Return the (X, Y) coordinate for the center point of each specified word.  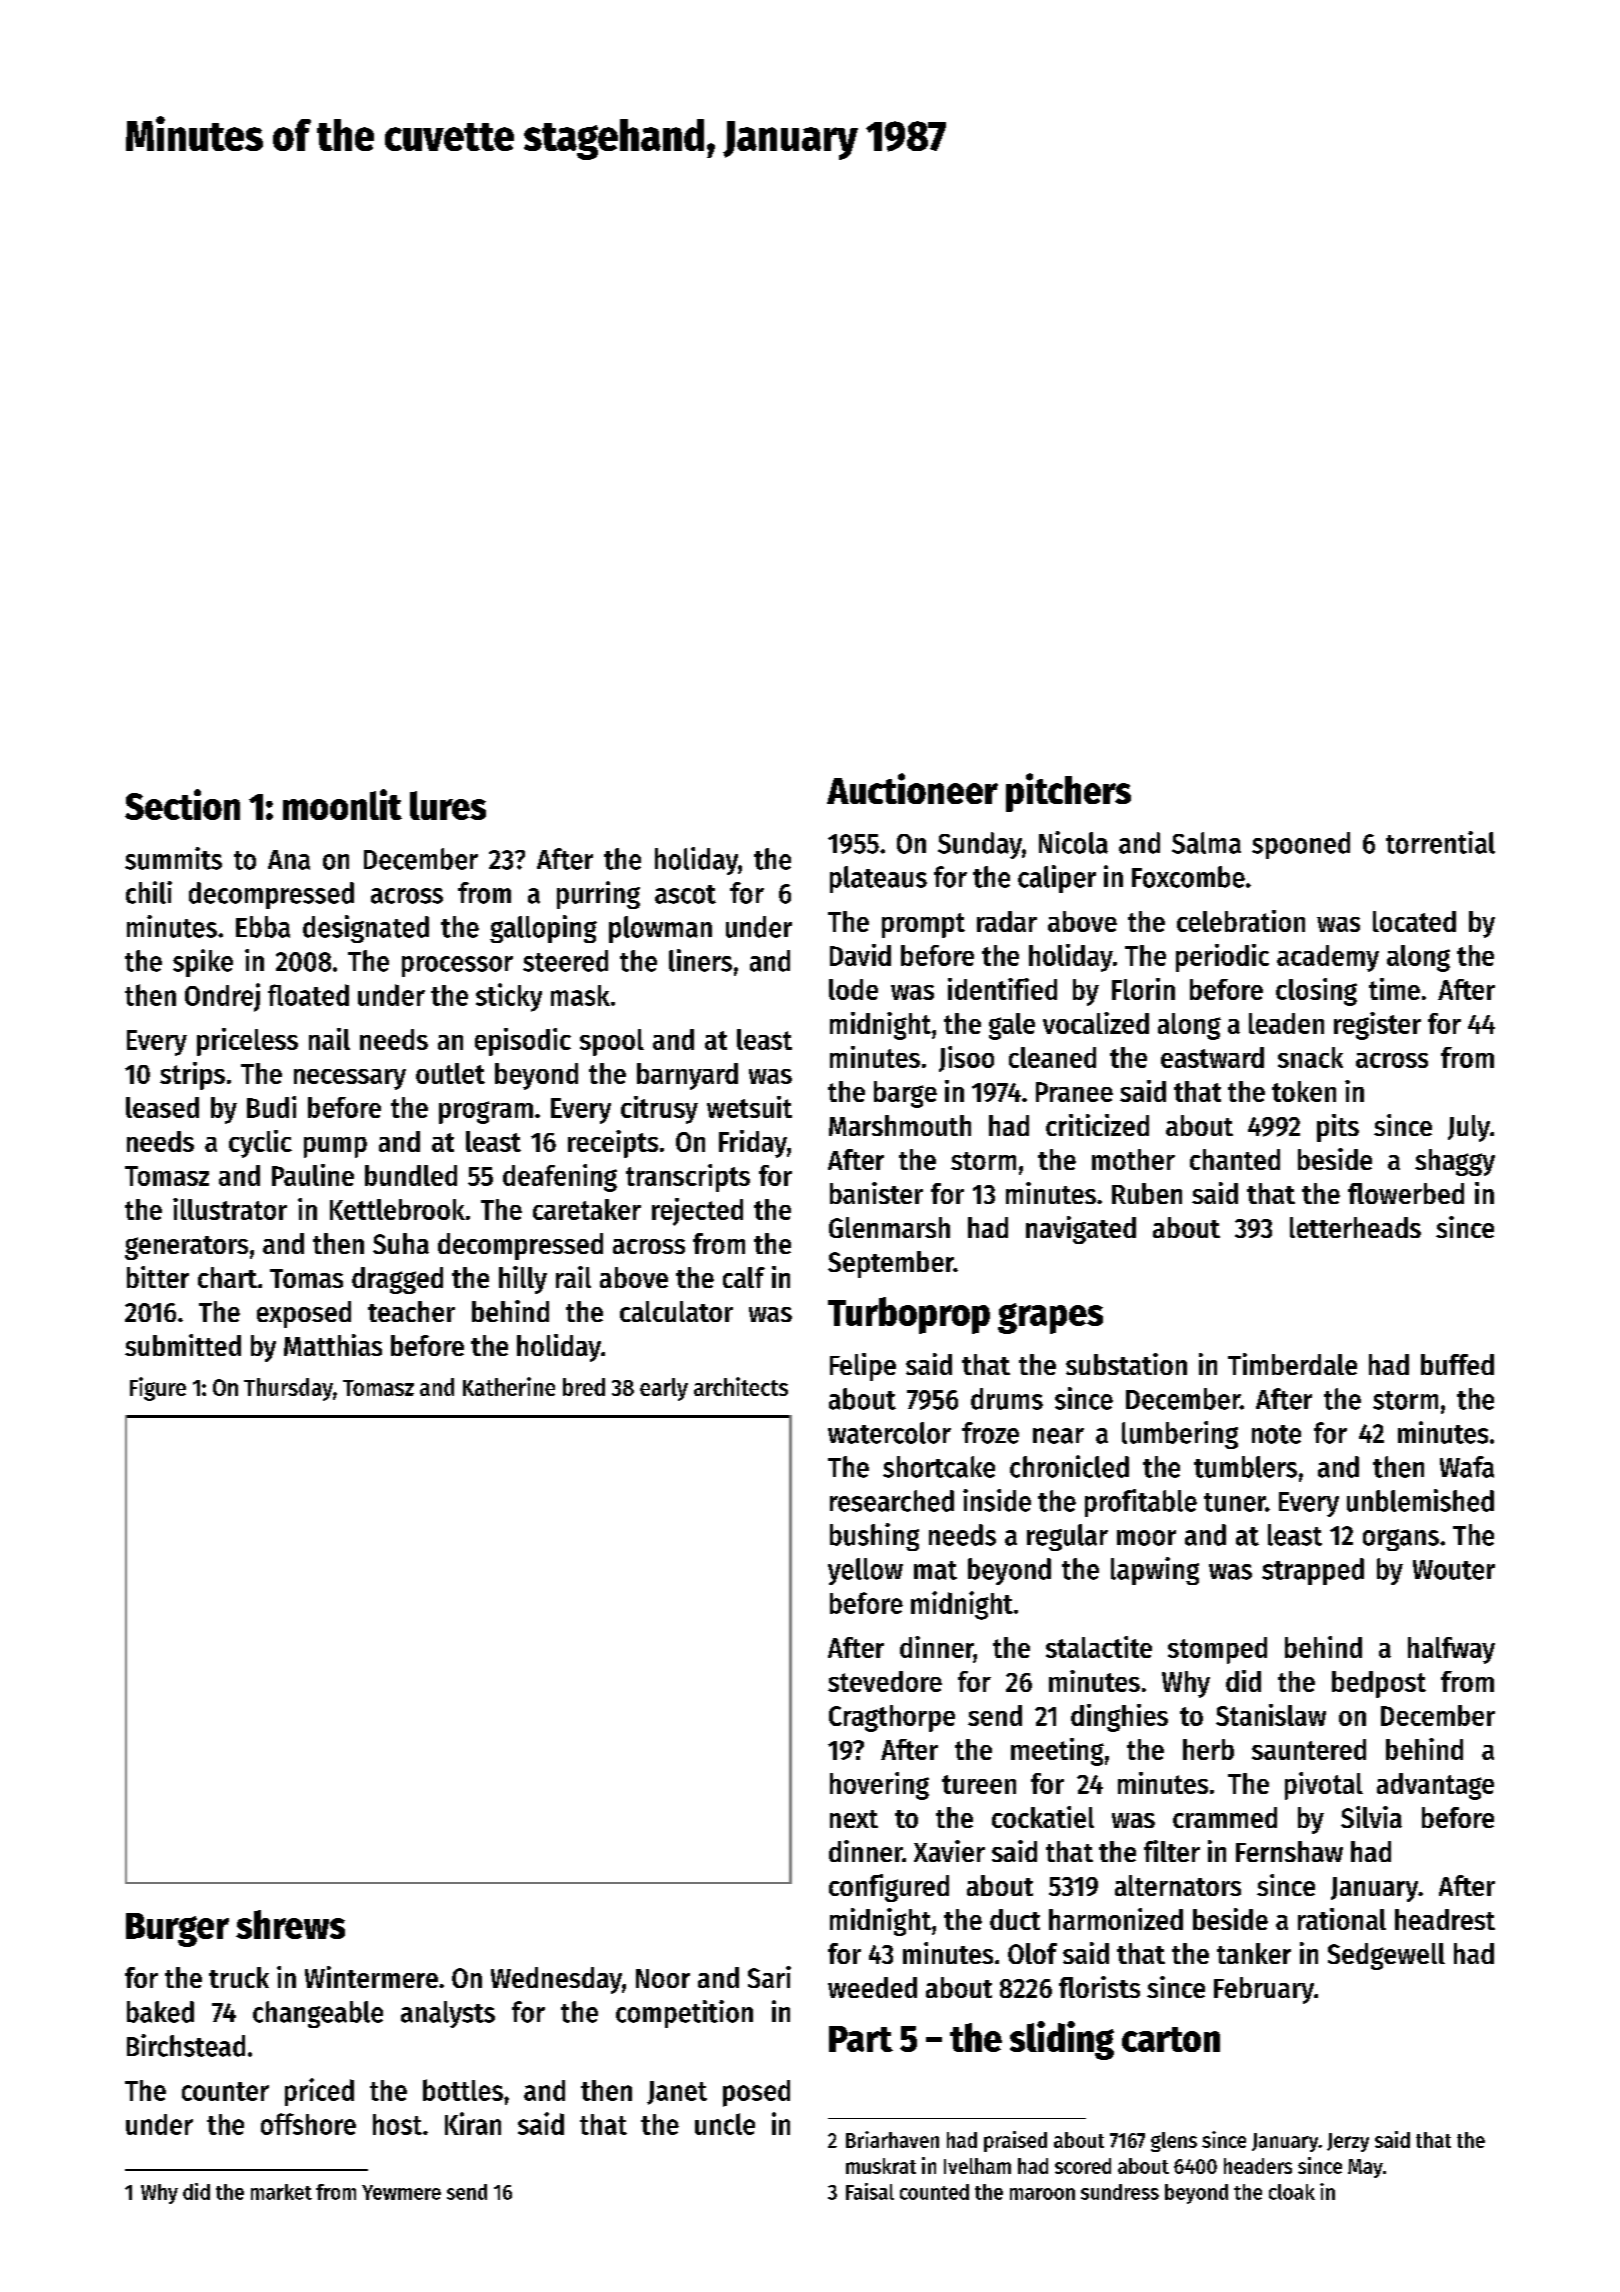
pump (335, 1147)
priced (319, 2092)
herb (1208, 1749)
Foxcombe (1188, 877)
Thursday (288, 1389)
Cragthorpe (892, 1718)
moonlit (342, 804)
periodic (1222, 958)
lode (853, 989)
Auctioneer (912, 788)
